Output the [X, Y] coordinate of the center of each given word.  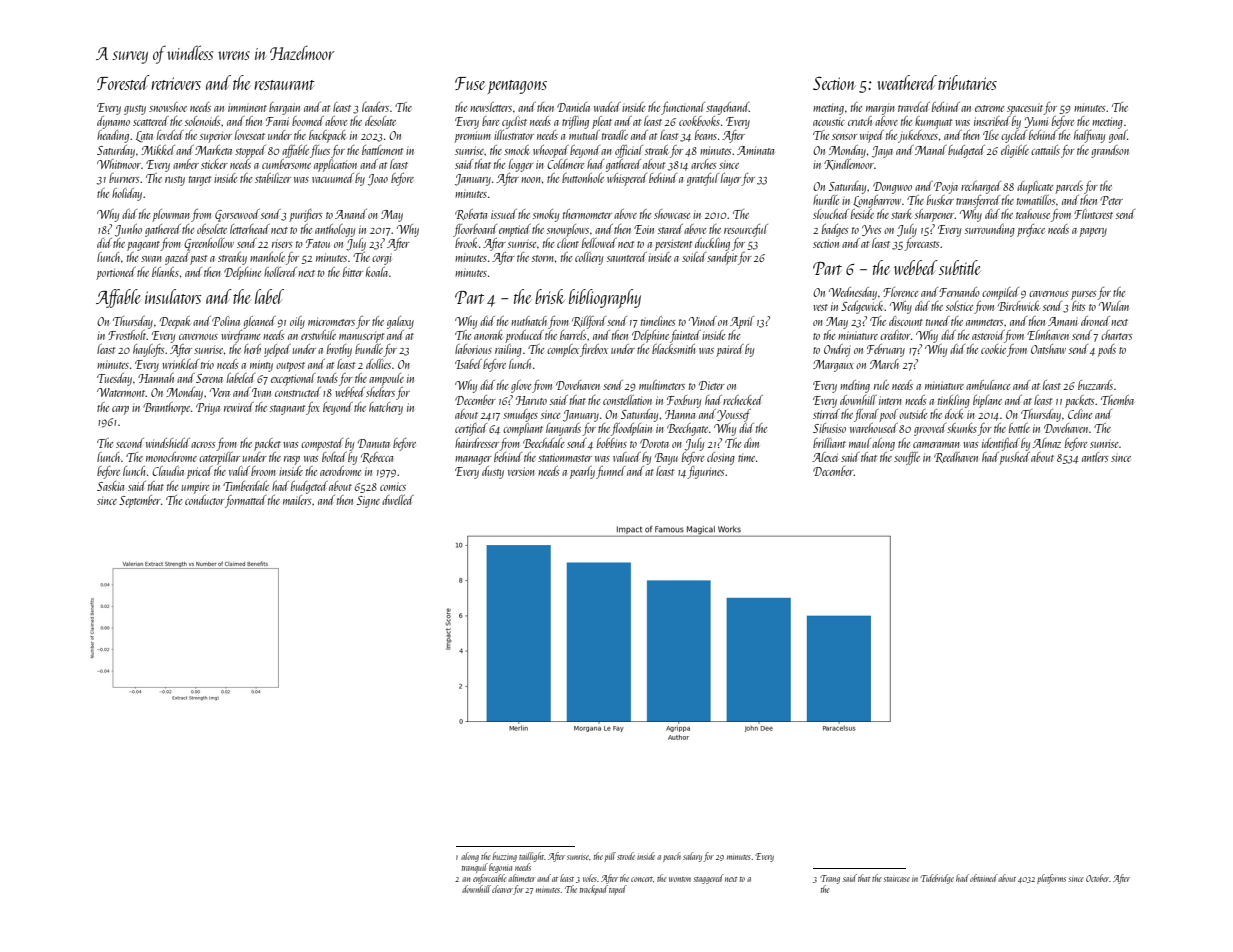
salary [692, 857]
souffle [907, 458]
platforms [1051, 879]
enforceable [490, 879]
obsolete [212, 229]
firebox [594, 350]
